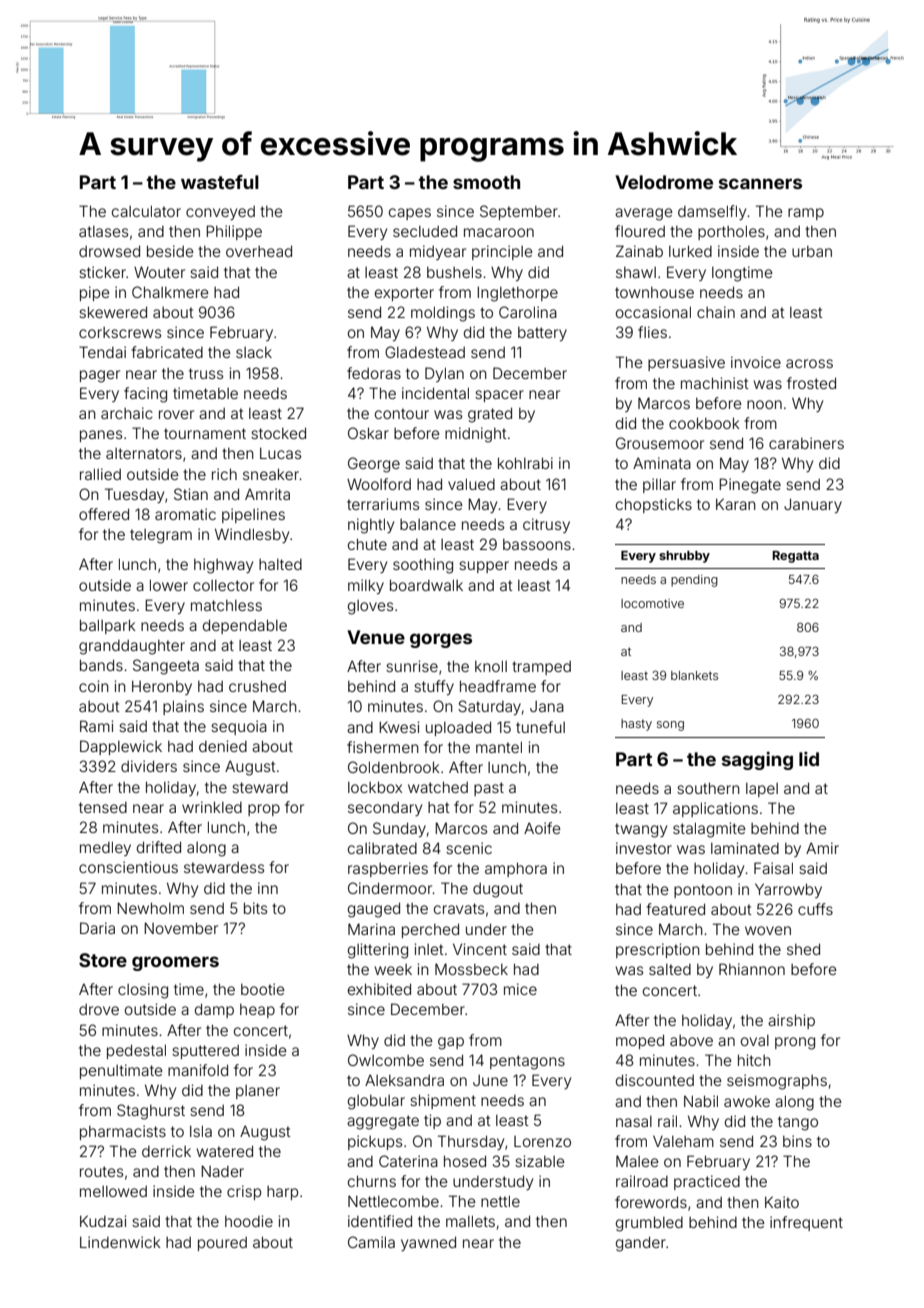 Image resolution: width=924 pixels, height=1308 pixels. What do you see at coordinates (443, 314) in the image?
I see `moldings` at bounding box center [443, 314].
